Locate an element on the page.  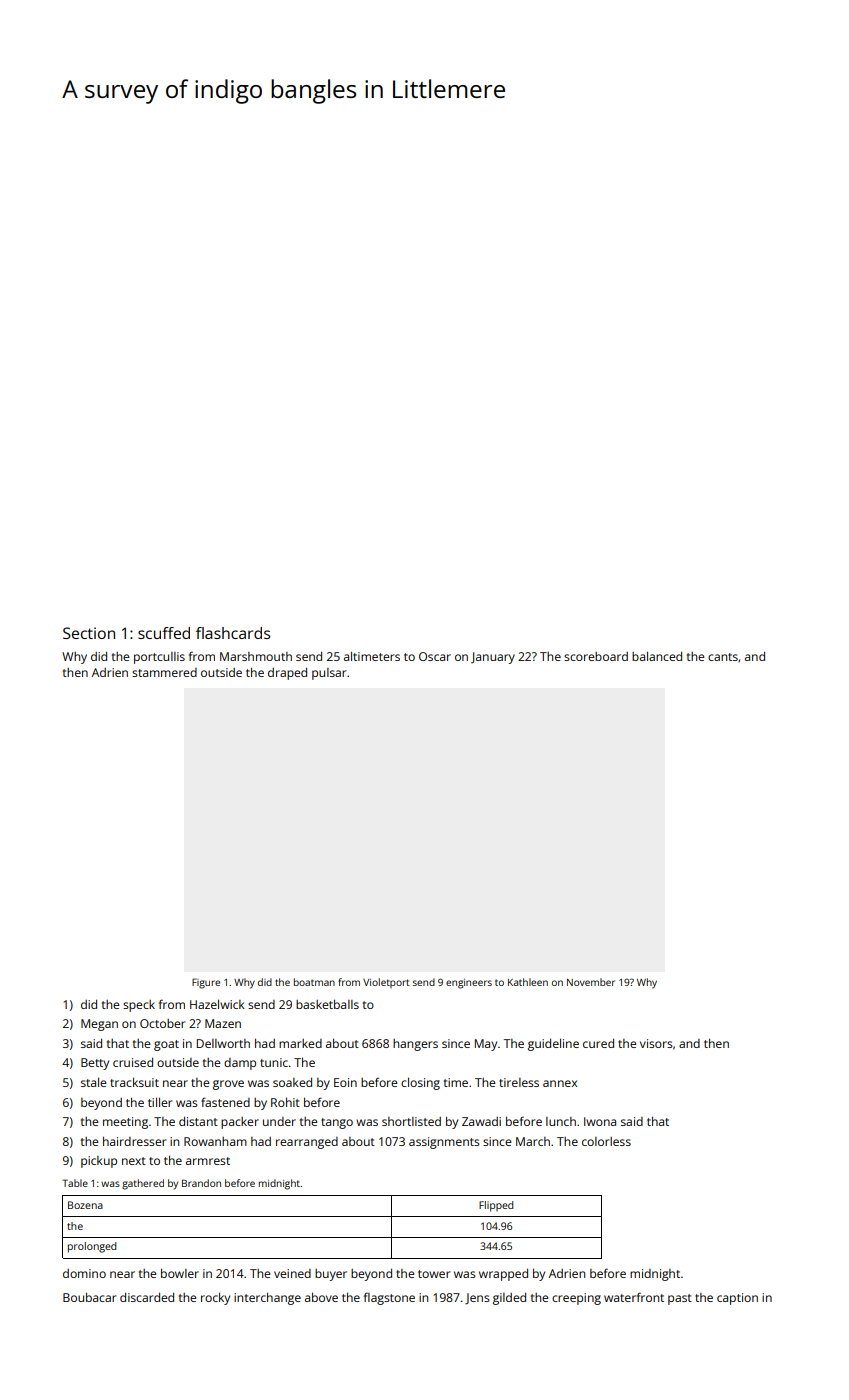
January is located at coordinates (493, 658).
